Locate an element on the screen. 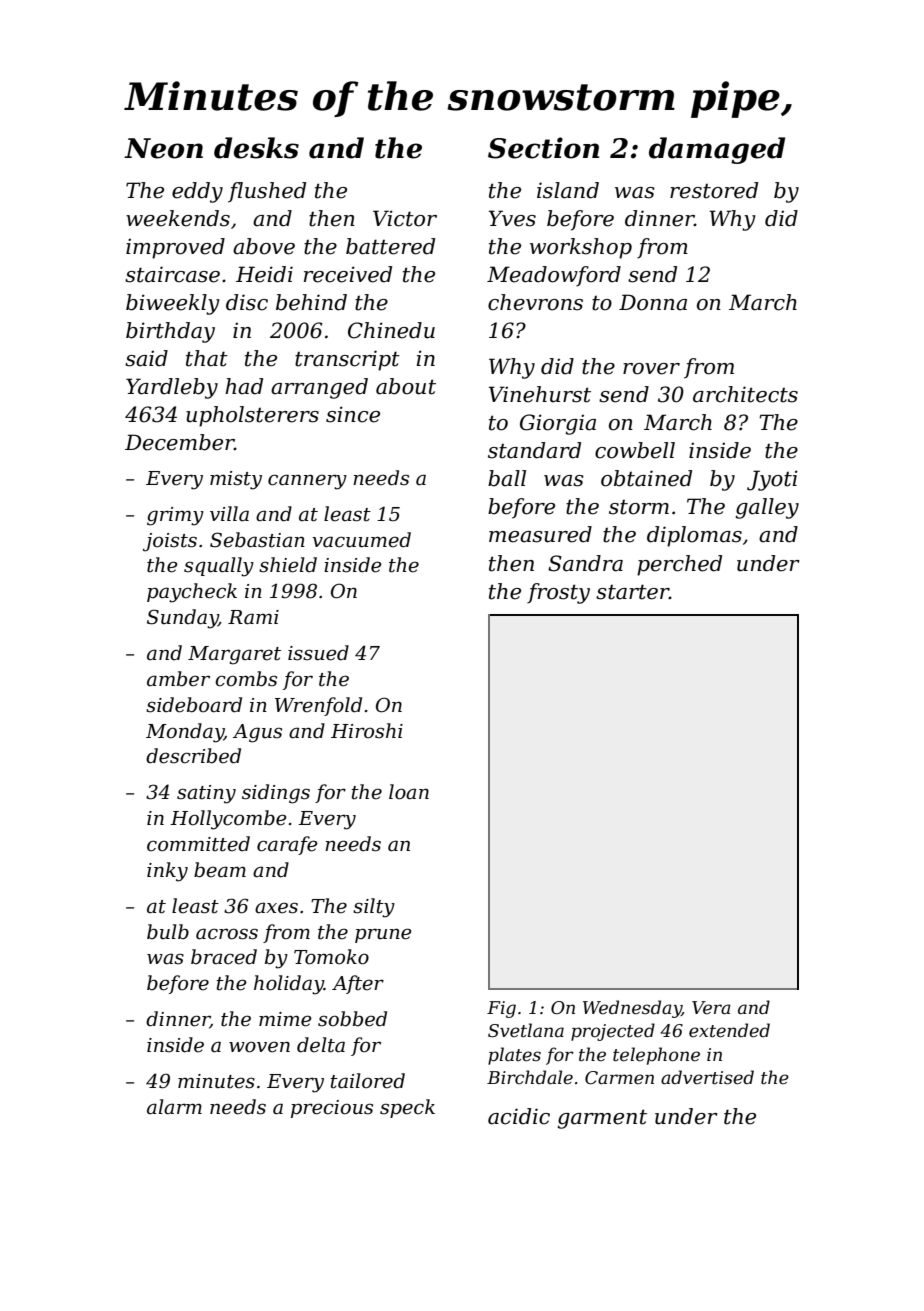  Donna is located at coordinates (653, 302).
